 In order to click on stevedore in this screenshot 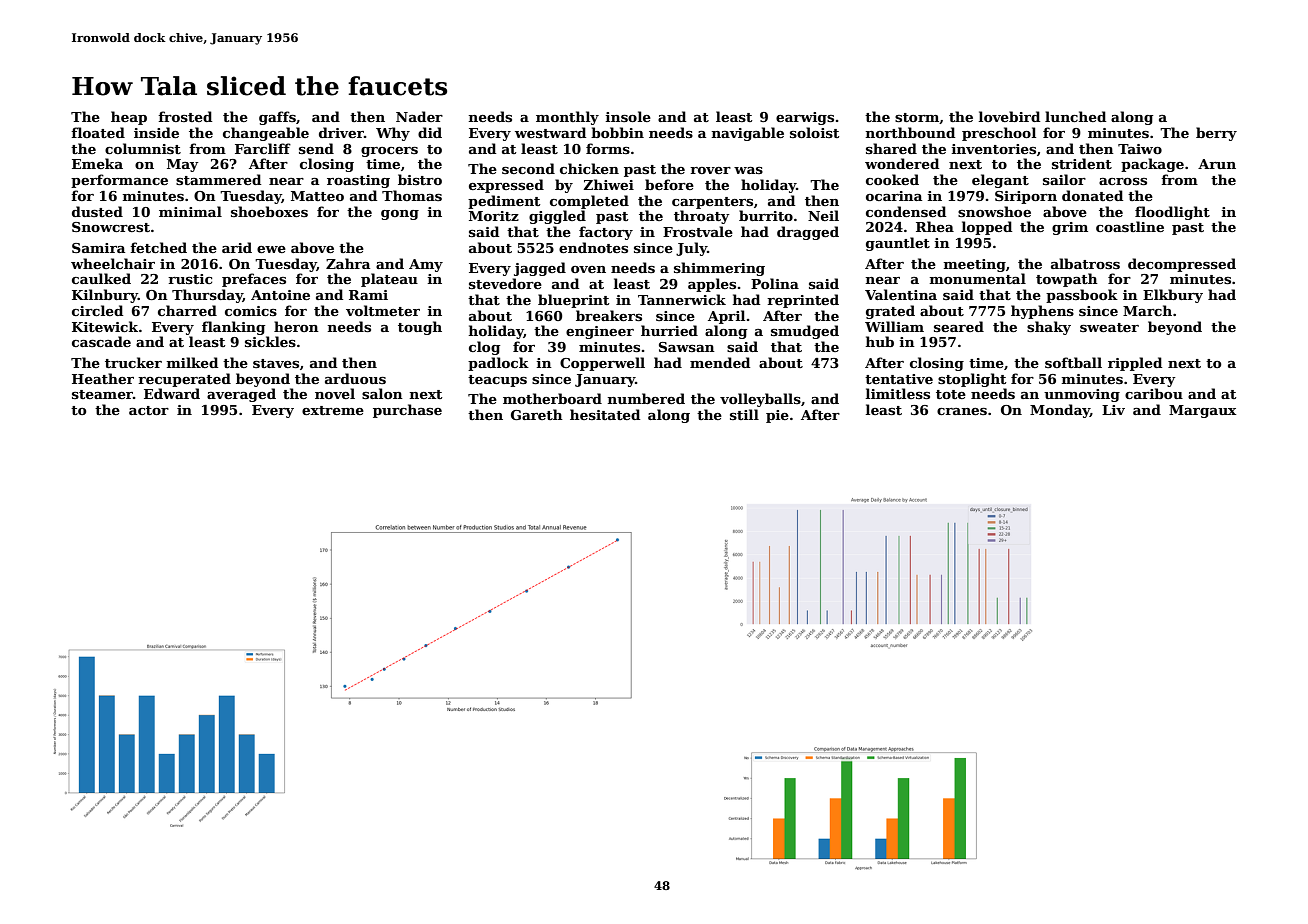, I will do `click(505, 283)`.
